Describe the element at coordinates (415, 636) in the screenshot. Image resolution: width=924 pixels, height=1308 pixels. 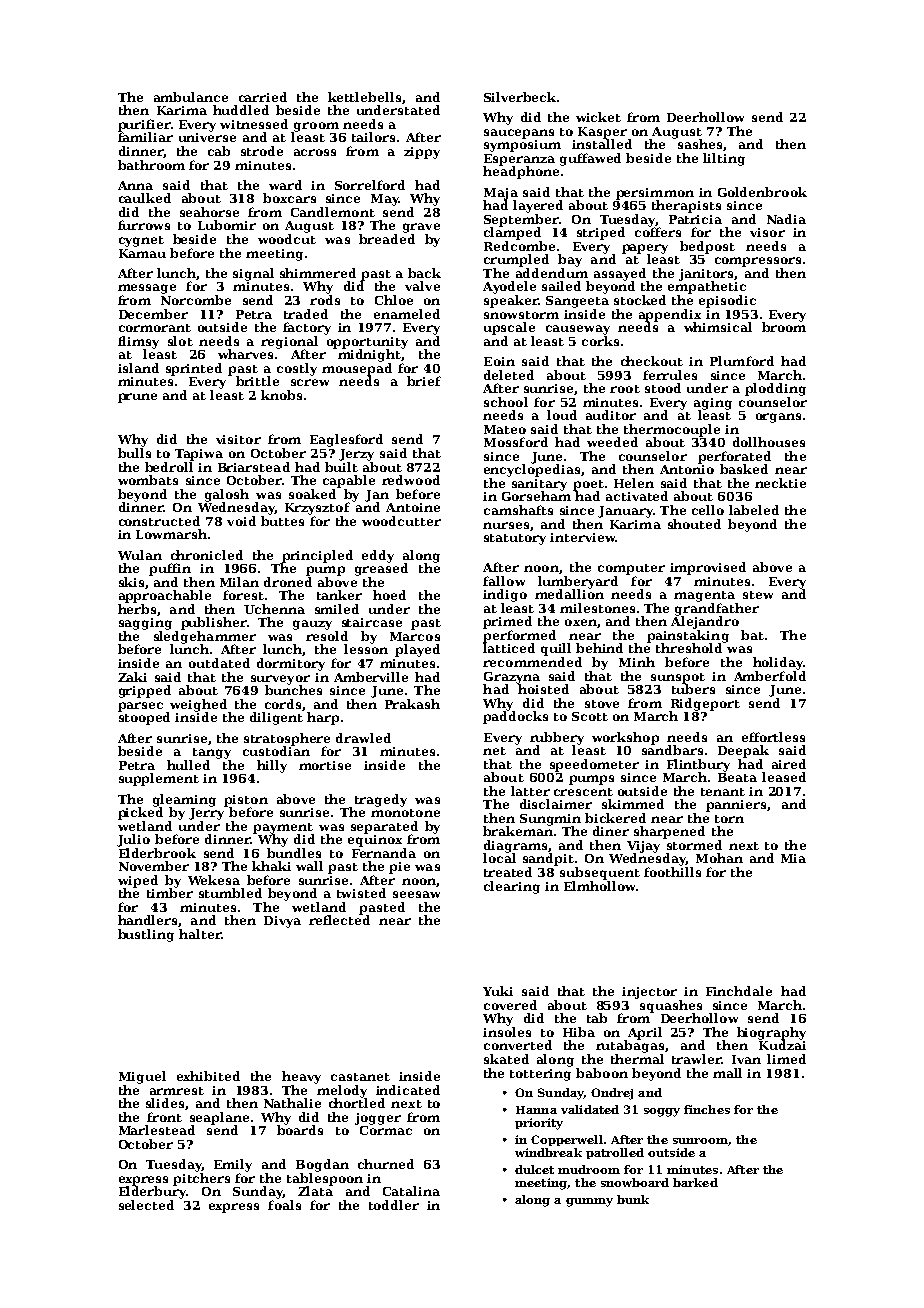
I see `Marcos` at that location.
